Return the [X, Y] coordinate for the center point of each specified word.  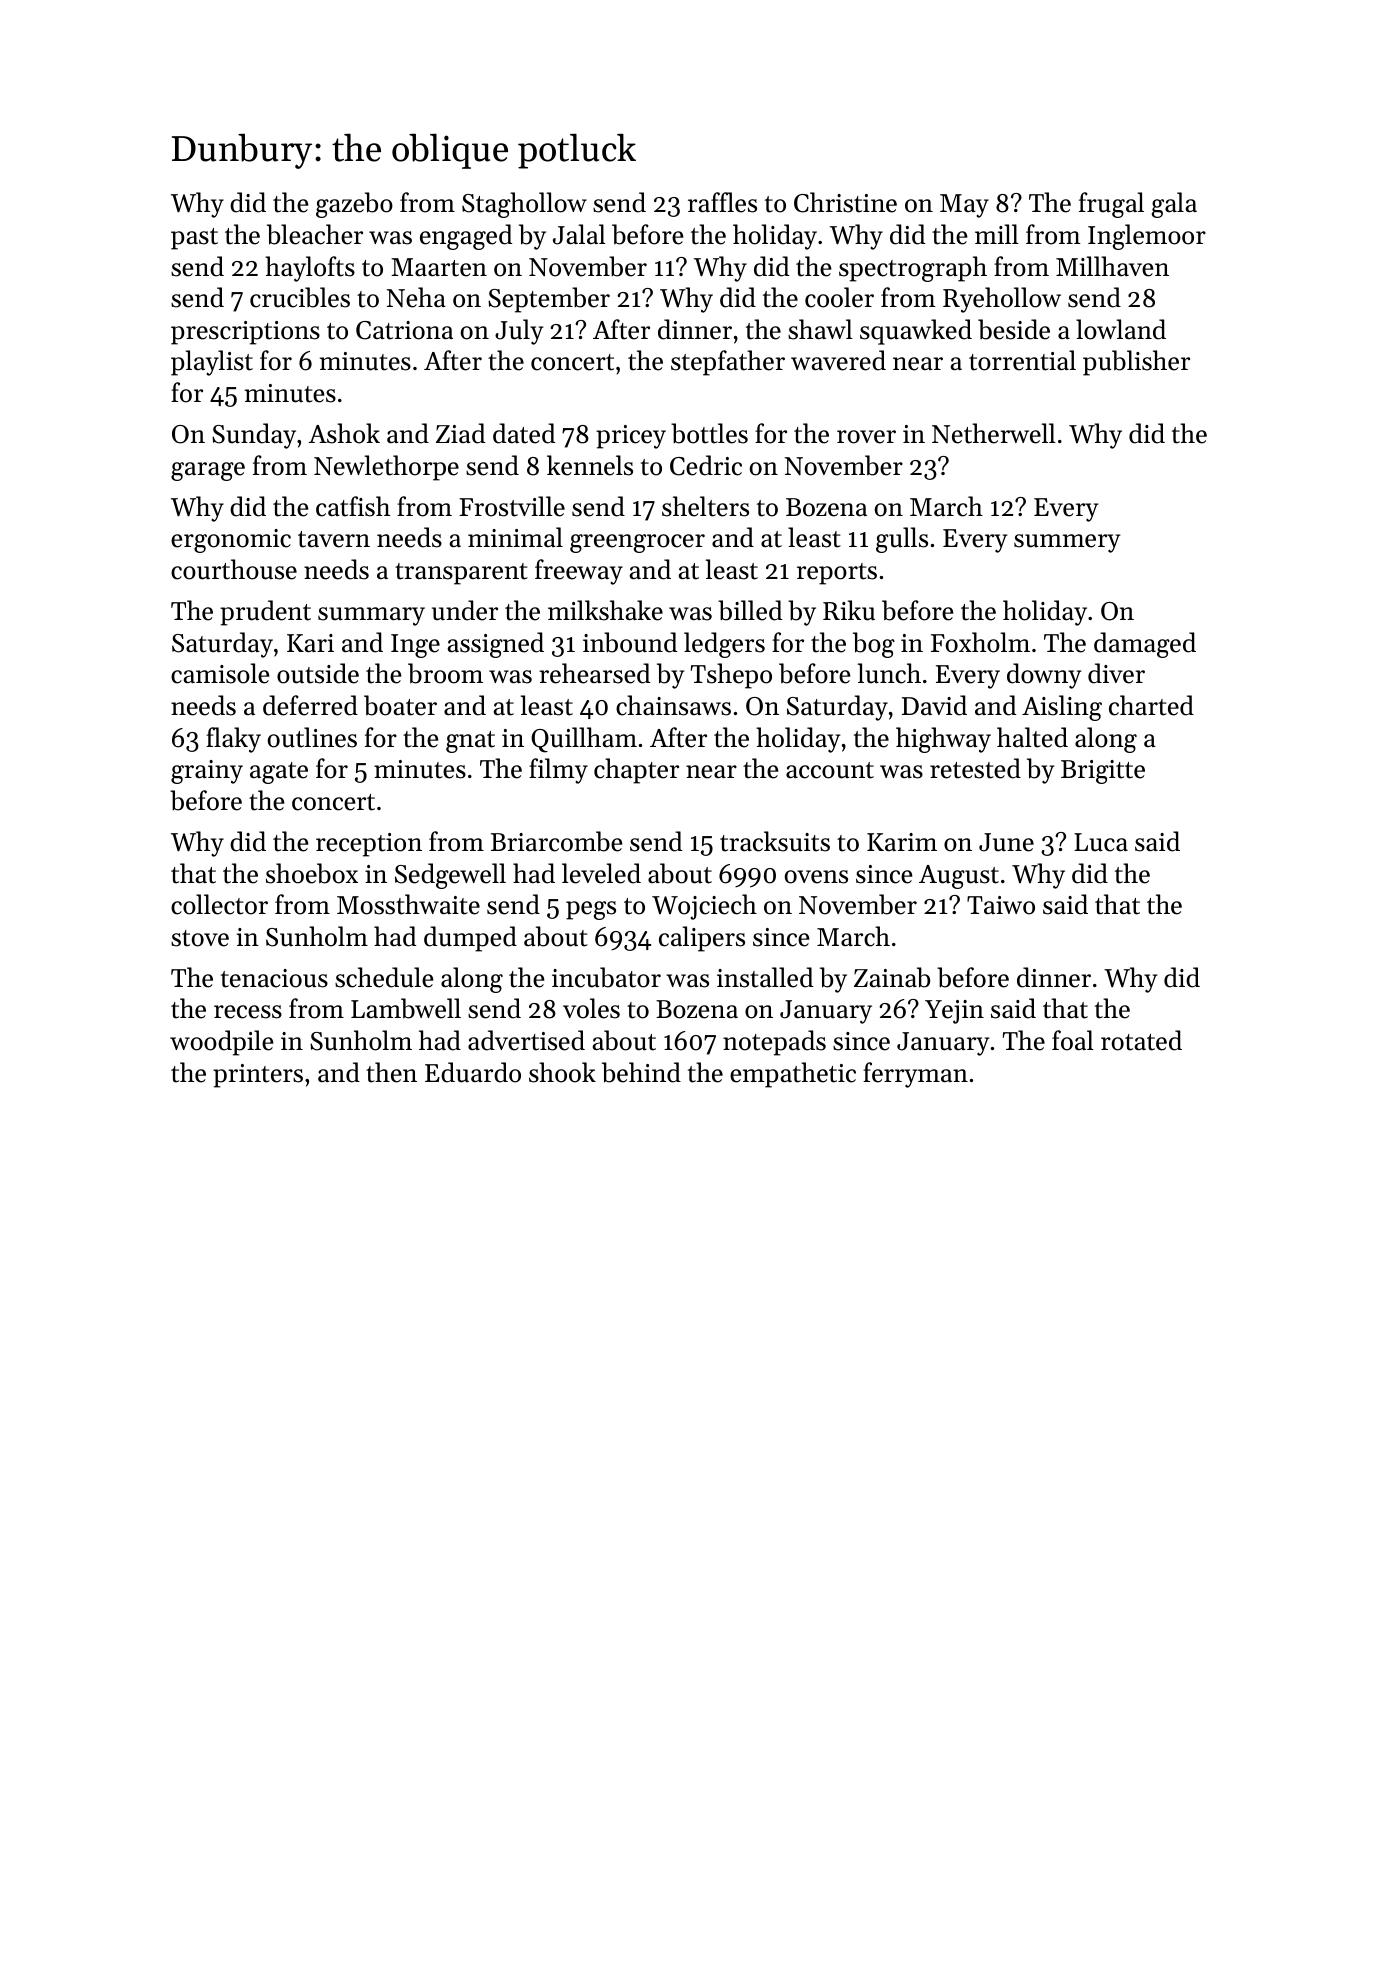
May [964, 206]
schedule [384, 977]
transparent [461, 574]
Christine [845, 202]
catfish [353, 506]
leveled [601, 873]
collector [219, 904]
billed [750, 610]
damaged [1145, 645]
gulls [902, 540]
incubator [606, 977]
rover [866, 437]
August [959, 877]
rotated [1141, 1040]
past [194, 239]
